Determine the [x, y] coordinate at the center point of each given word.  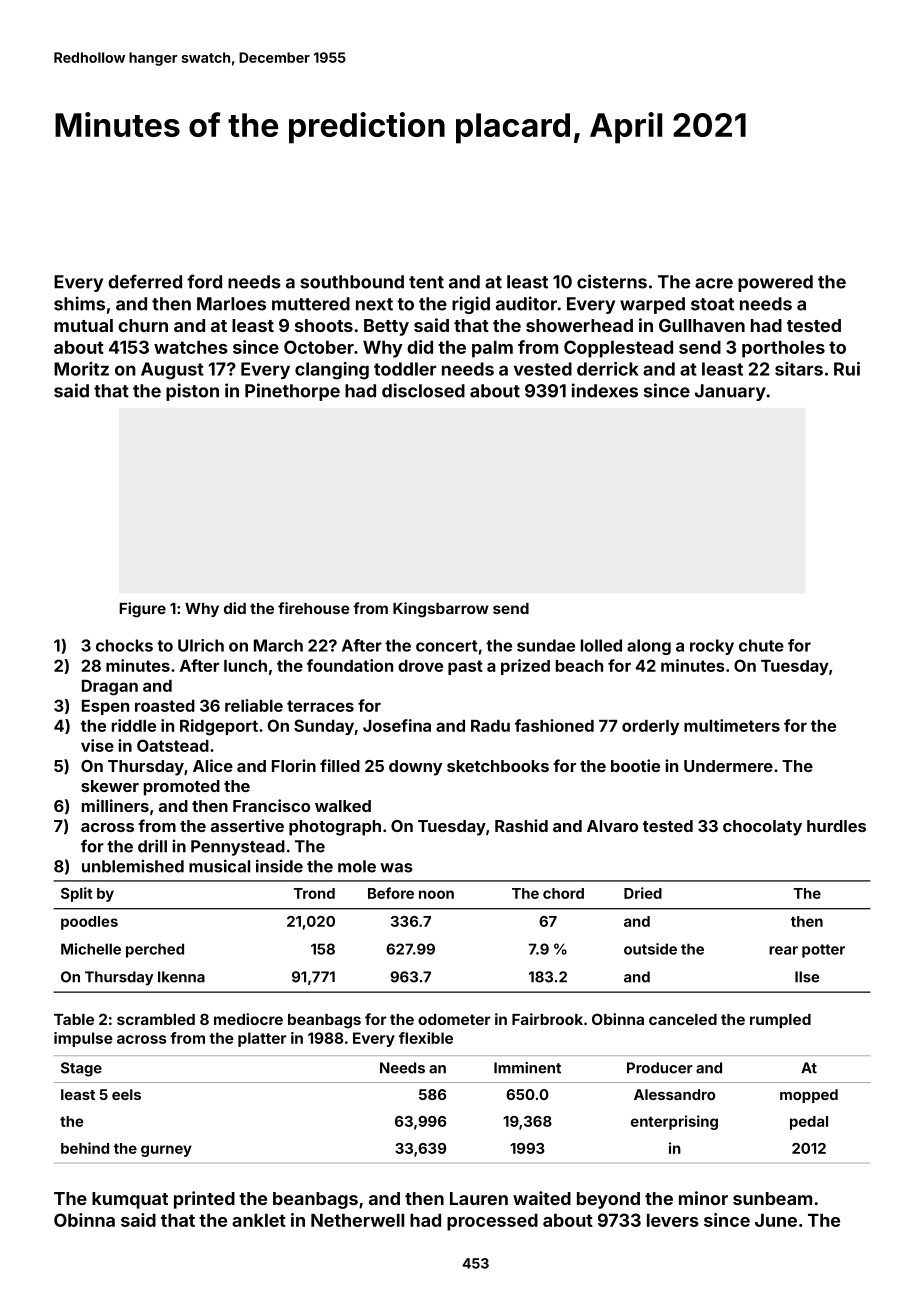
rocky [712, 647]
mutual [83, 325]
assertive [247, 825]
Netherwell [357, 1220]
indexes [605, 390]
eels [126, 1094]
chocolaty [762, 828]
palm [492, 349]
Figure [143, 610]
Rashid [521, 825]
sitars [799, 369]
